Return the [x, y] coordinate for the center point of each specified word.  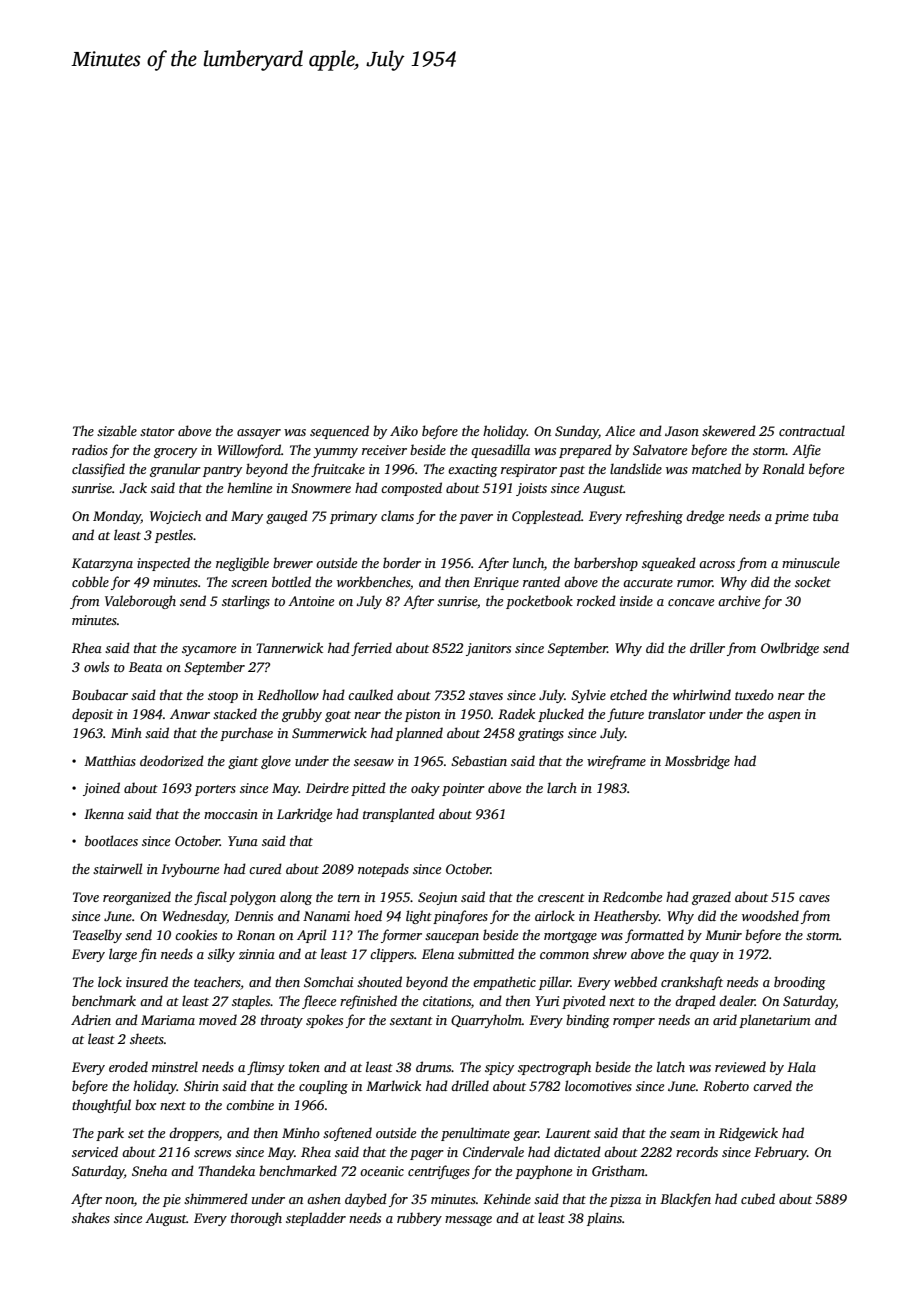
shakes [91, 1217]
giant [243, 762]
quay [704, 957]
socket [813, 581]
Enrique [496, 583]
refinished [368, 1002]
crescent [561, 898]
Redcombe [632, 896]
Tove [86, 897]
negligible [242, 564]
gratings [541, 734]
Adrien [91, 1019]
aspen [784, 717]
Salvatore [660, 449]
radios [90, 449]
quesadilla [500, 451]
